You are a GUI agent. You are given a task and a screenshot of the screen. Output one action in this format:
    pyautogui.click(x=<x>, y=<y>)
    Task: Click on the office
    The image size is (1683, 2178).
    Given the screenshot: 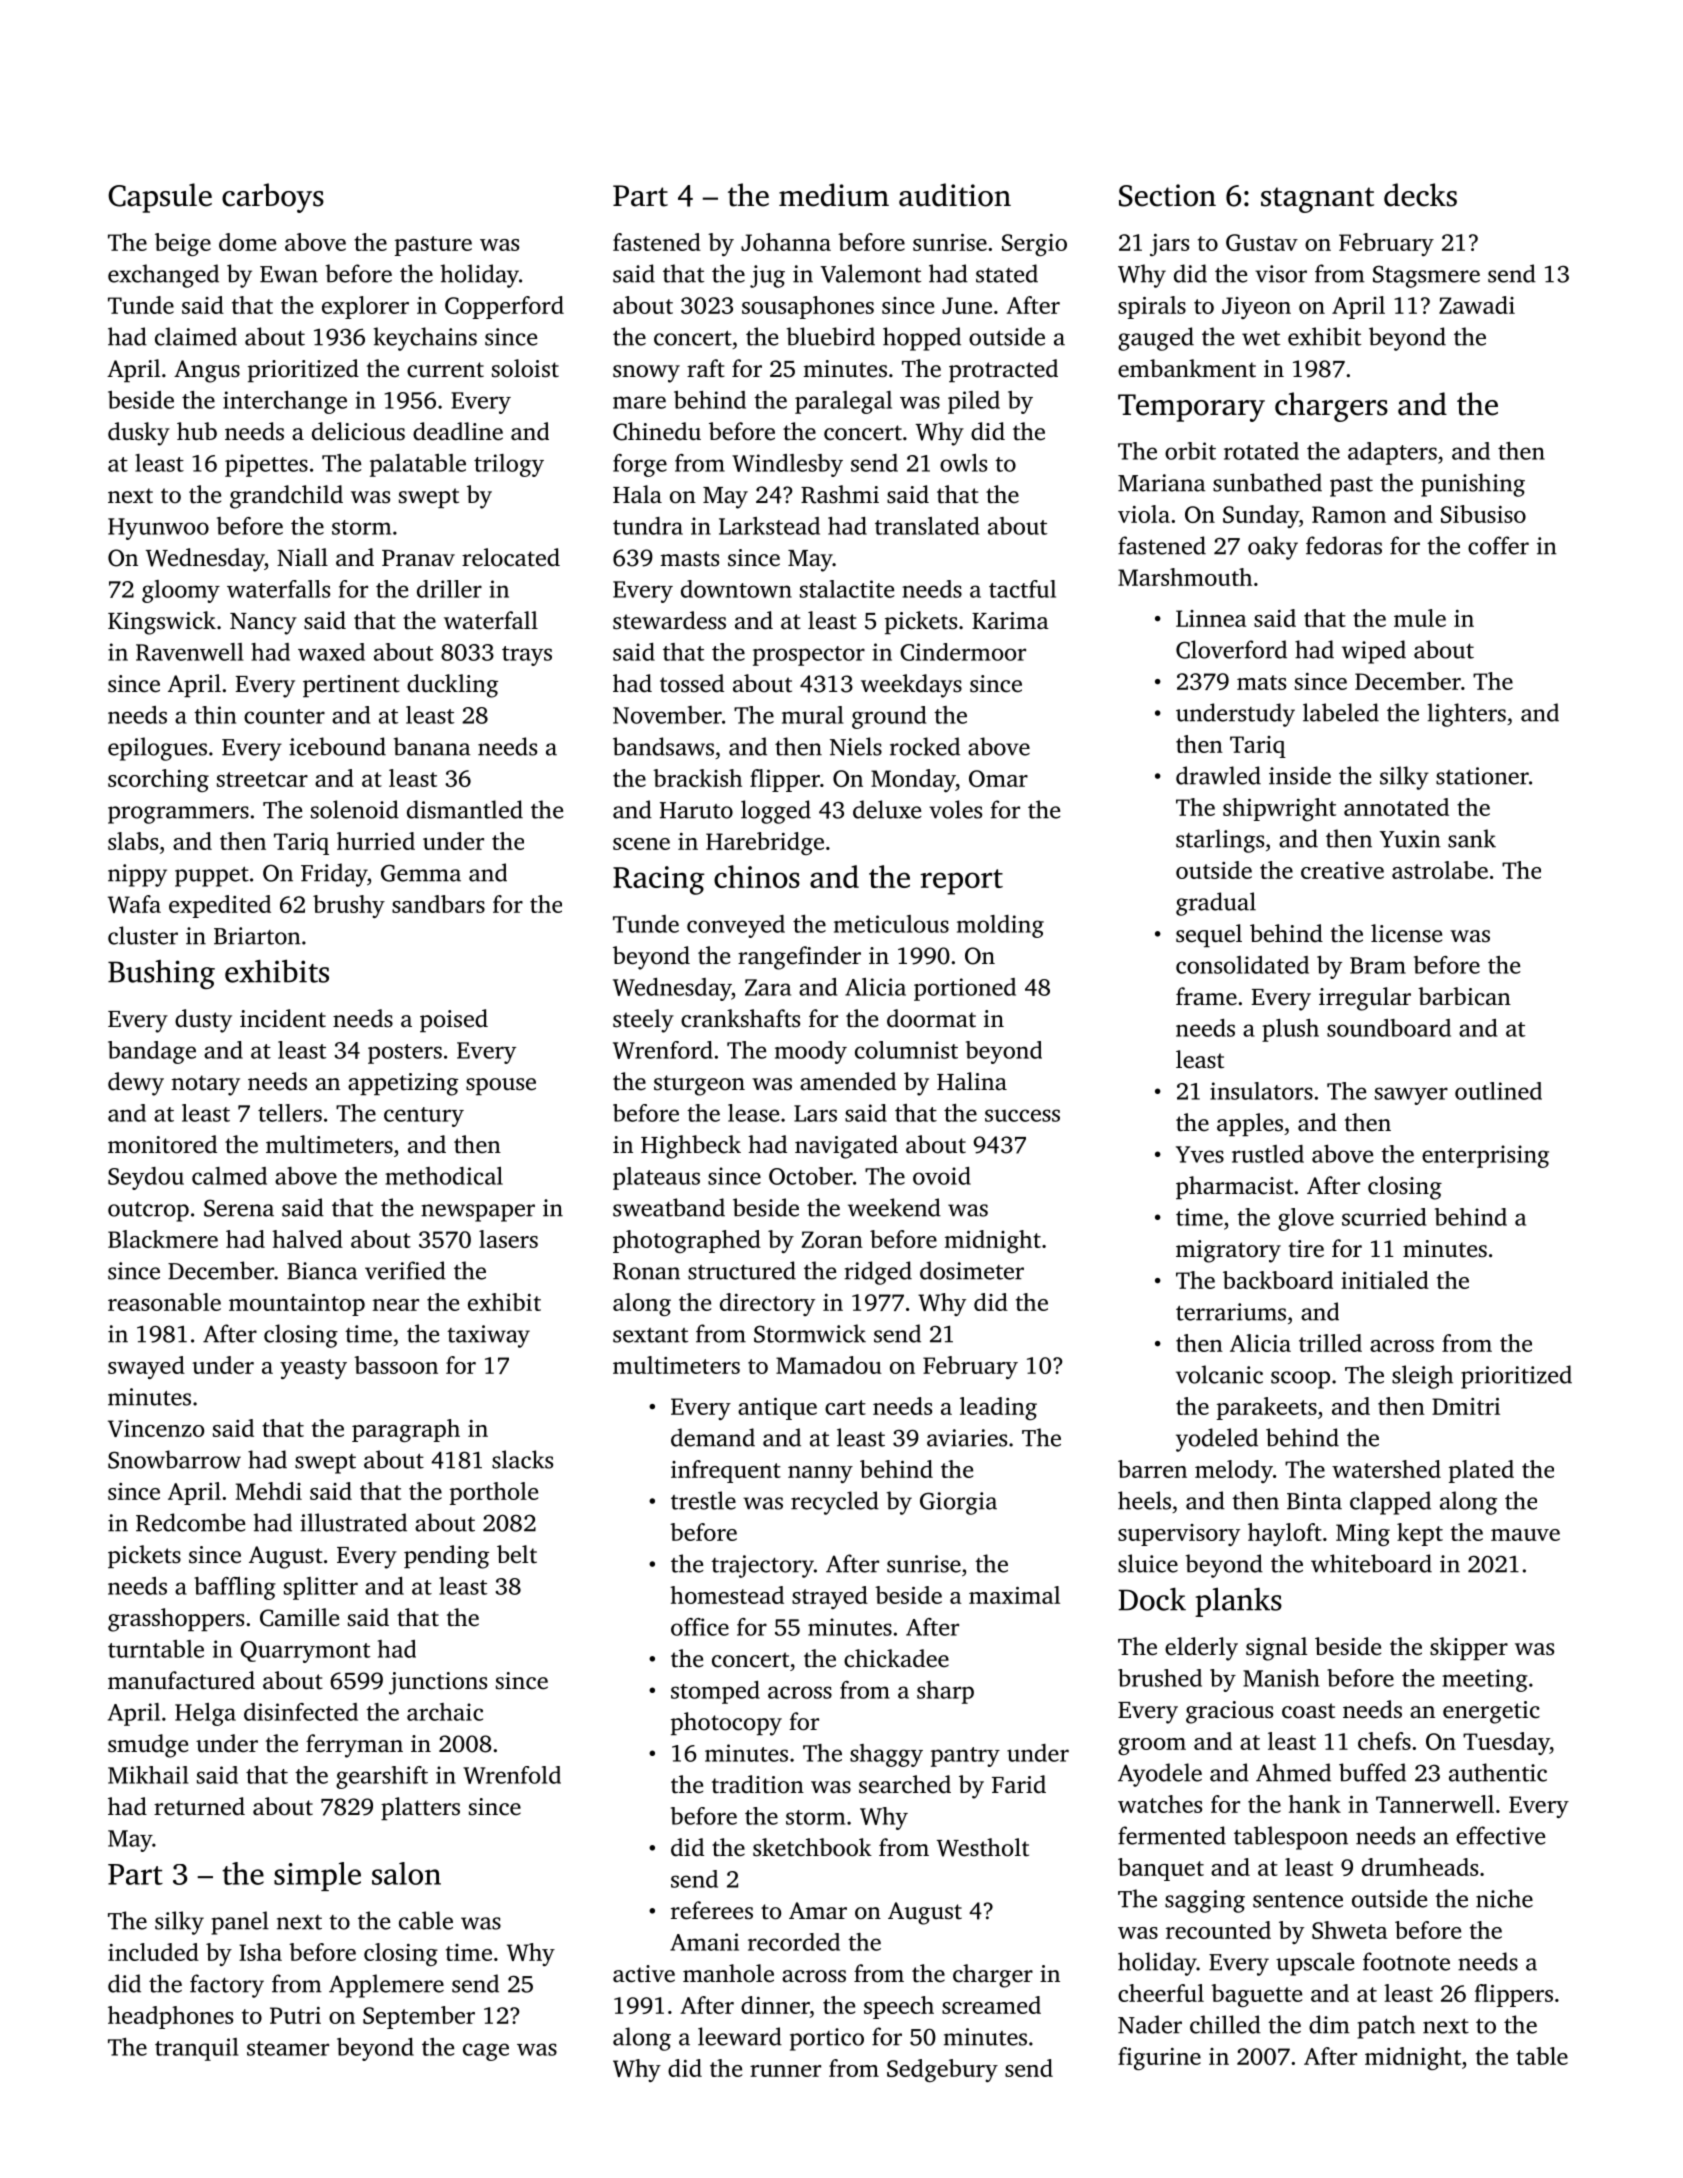 What is the action you would take?
    pyautogui.click(x=700, y=1627)
